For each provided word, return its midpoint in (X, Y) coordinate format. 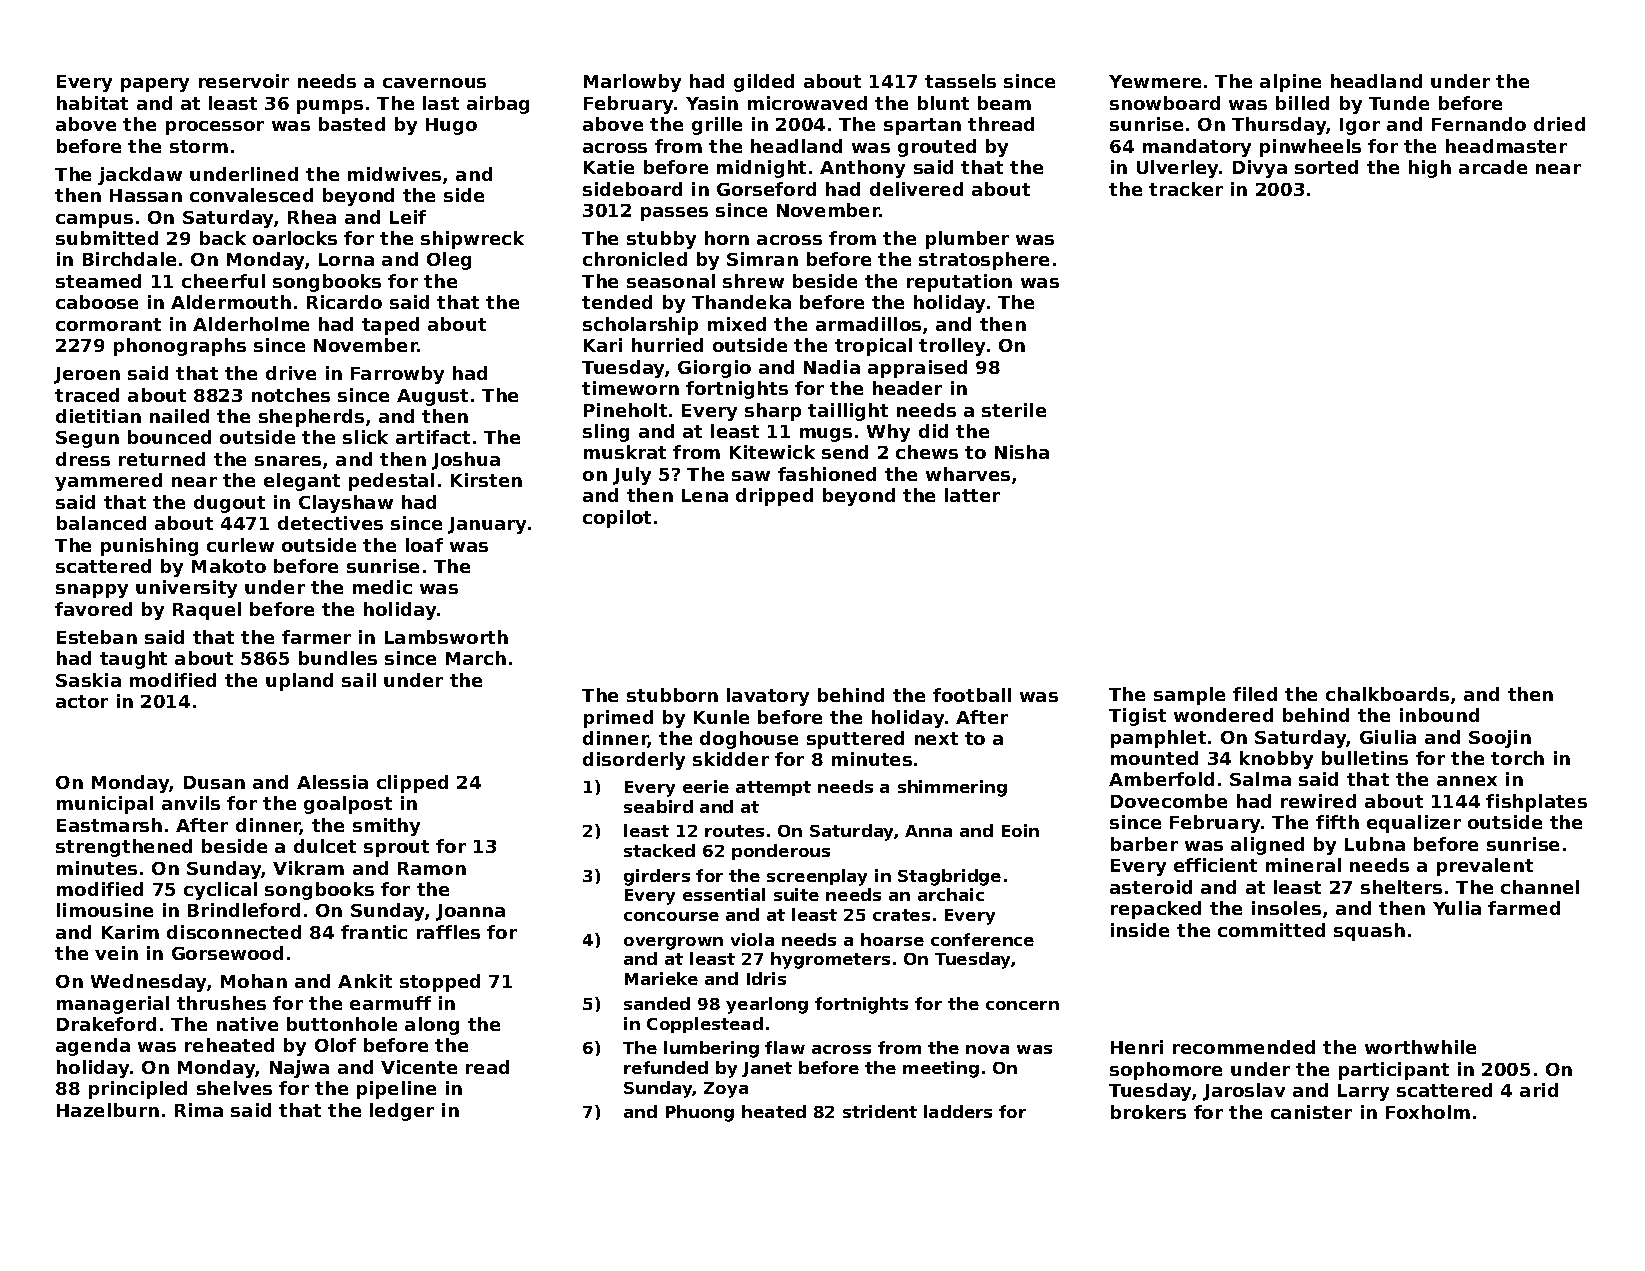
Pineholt (625, 410)
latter (972, 495)
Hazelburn (108, 1110)
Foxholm (1428, 1112)
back (223, 238)
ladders (958, 1111)
